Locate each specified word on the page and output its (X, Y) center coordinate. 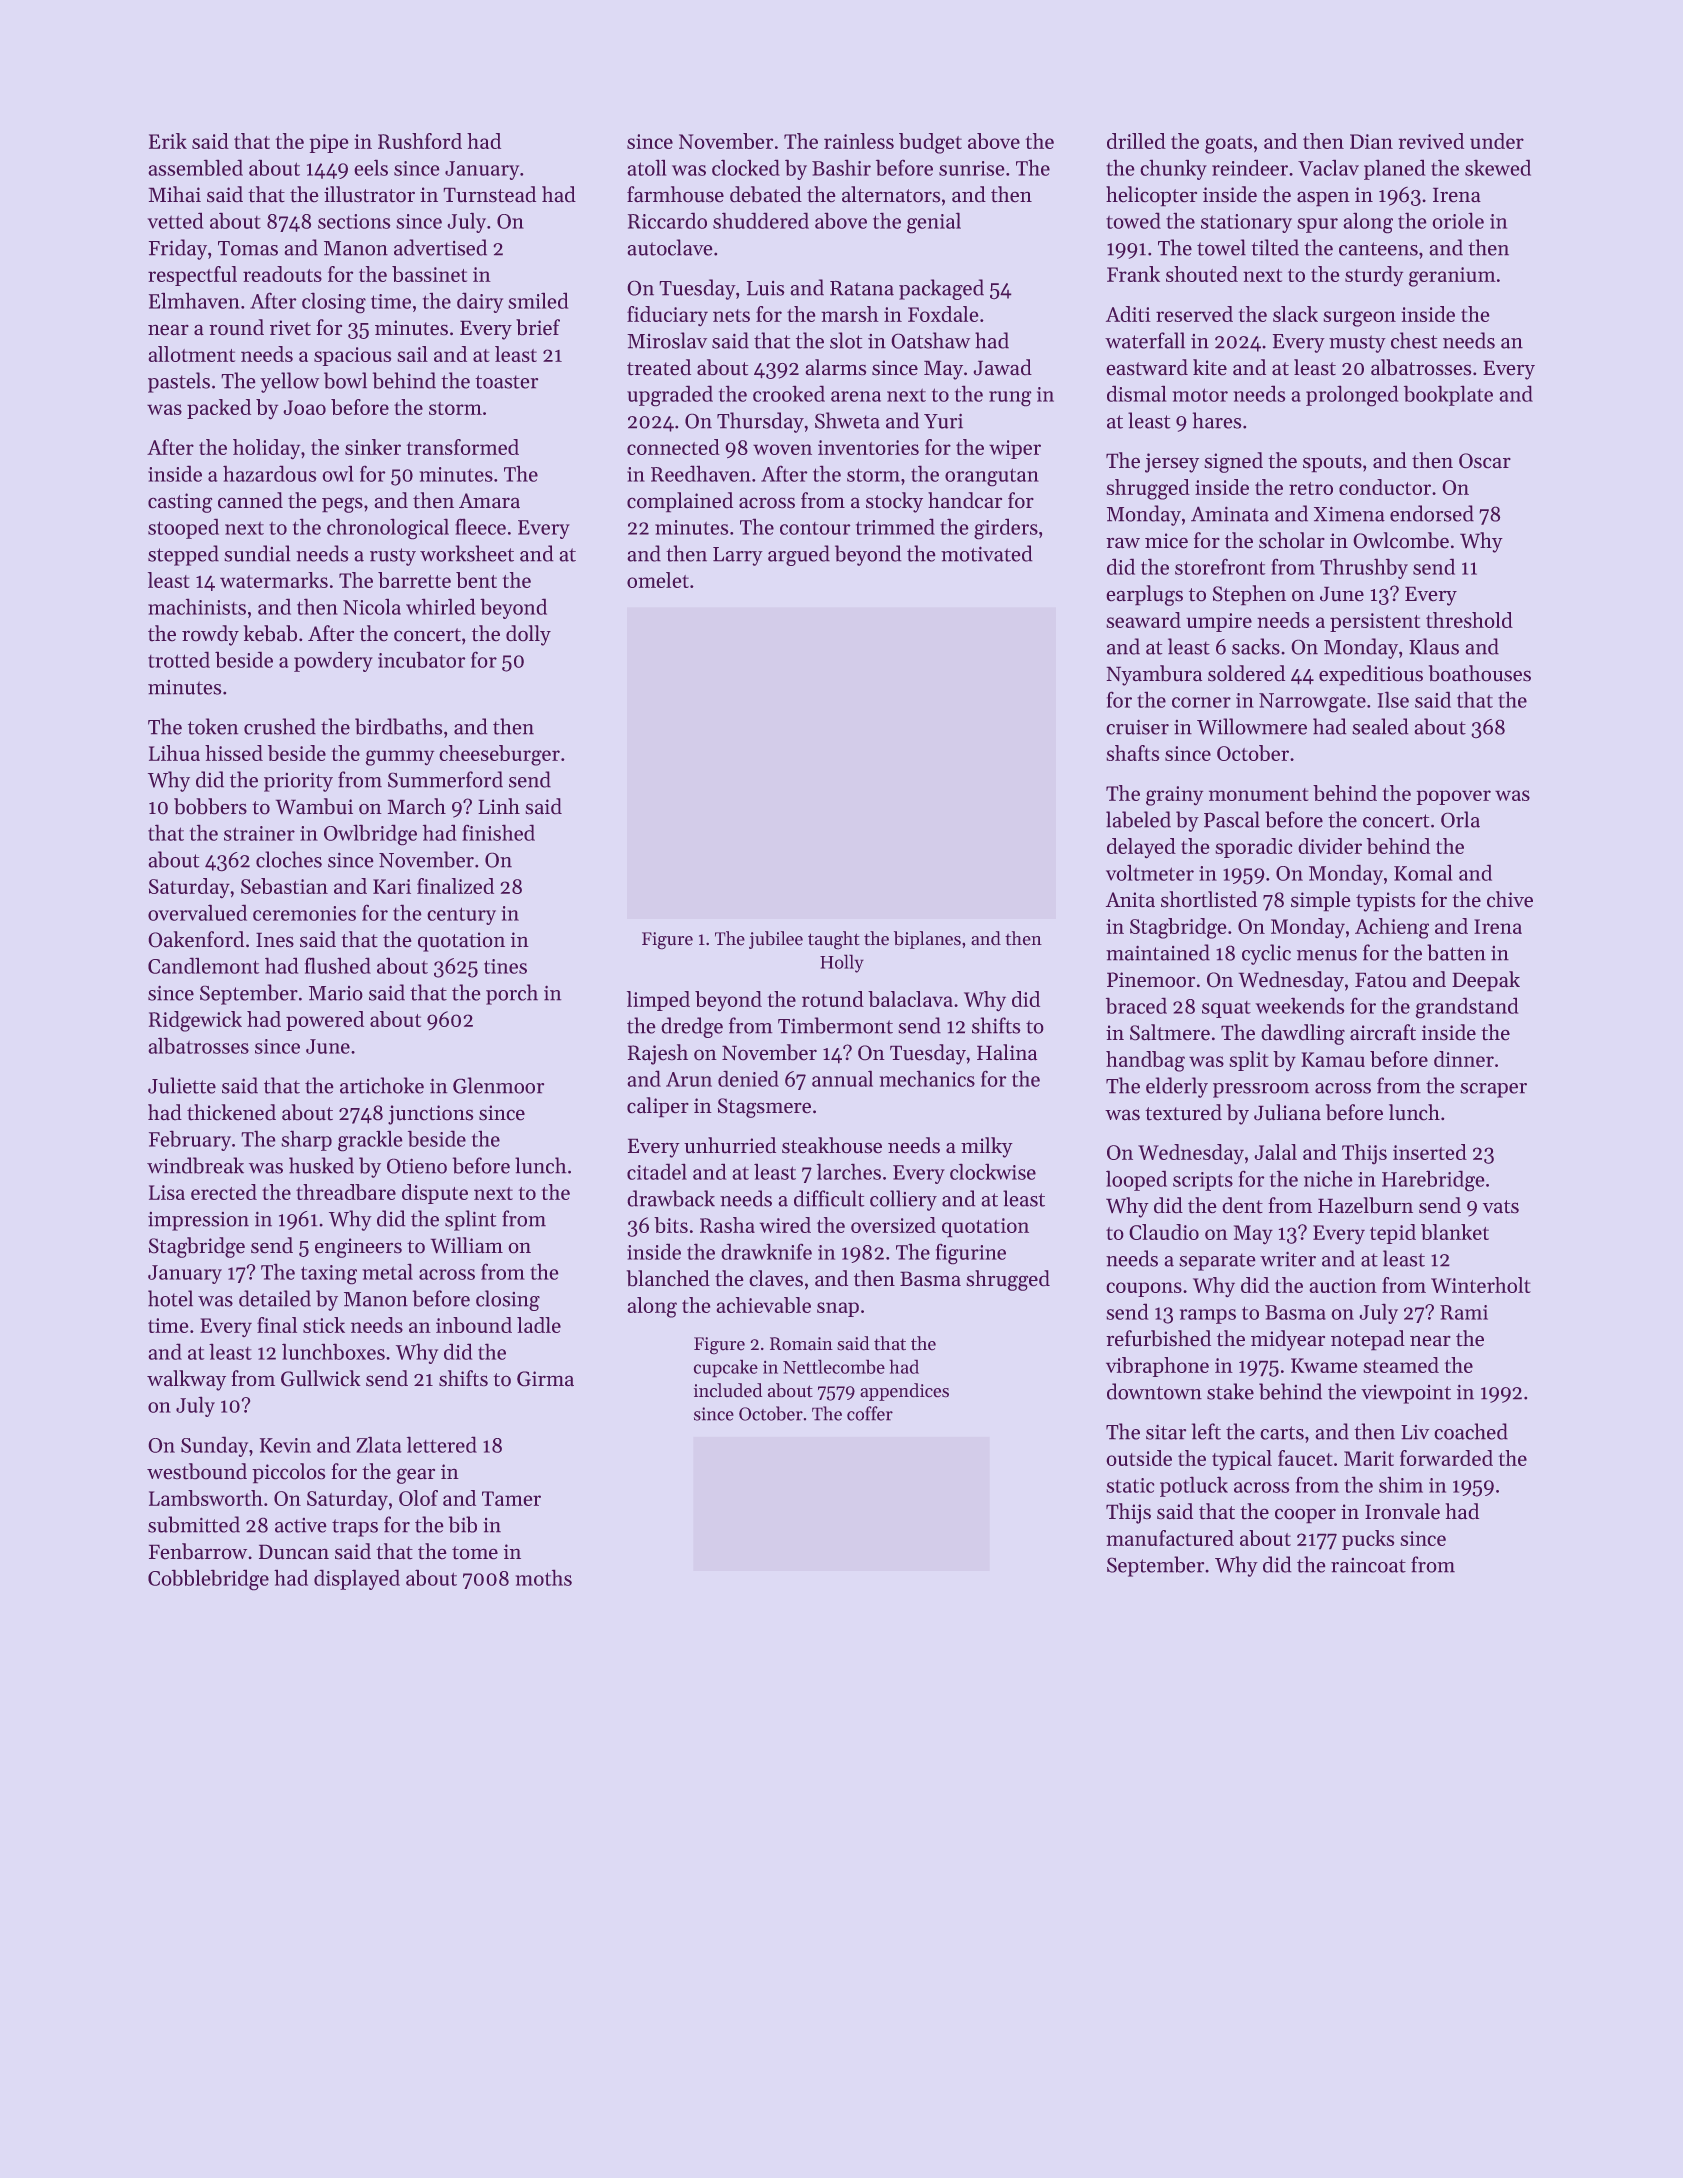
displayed (357, 1579)
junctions (430, 1115)
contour (815, 528)
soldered (1246, 673)
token (213, 726)
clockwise (993, 1171)
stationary (1246, 223)
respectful (192, 276)
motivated (987, 553)
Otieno (417, 1166)
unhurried (730, 1145)
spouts (1332, 464)
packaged (941, 289)
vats (1501, 1207)
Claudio (1164, 1232)
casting (180, 503)
